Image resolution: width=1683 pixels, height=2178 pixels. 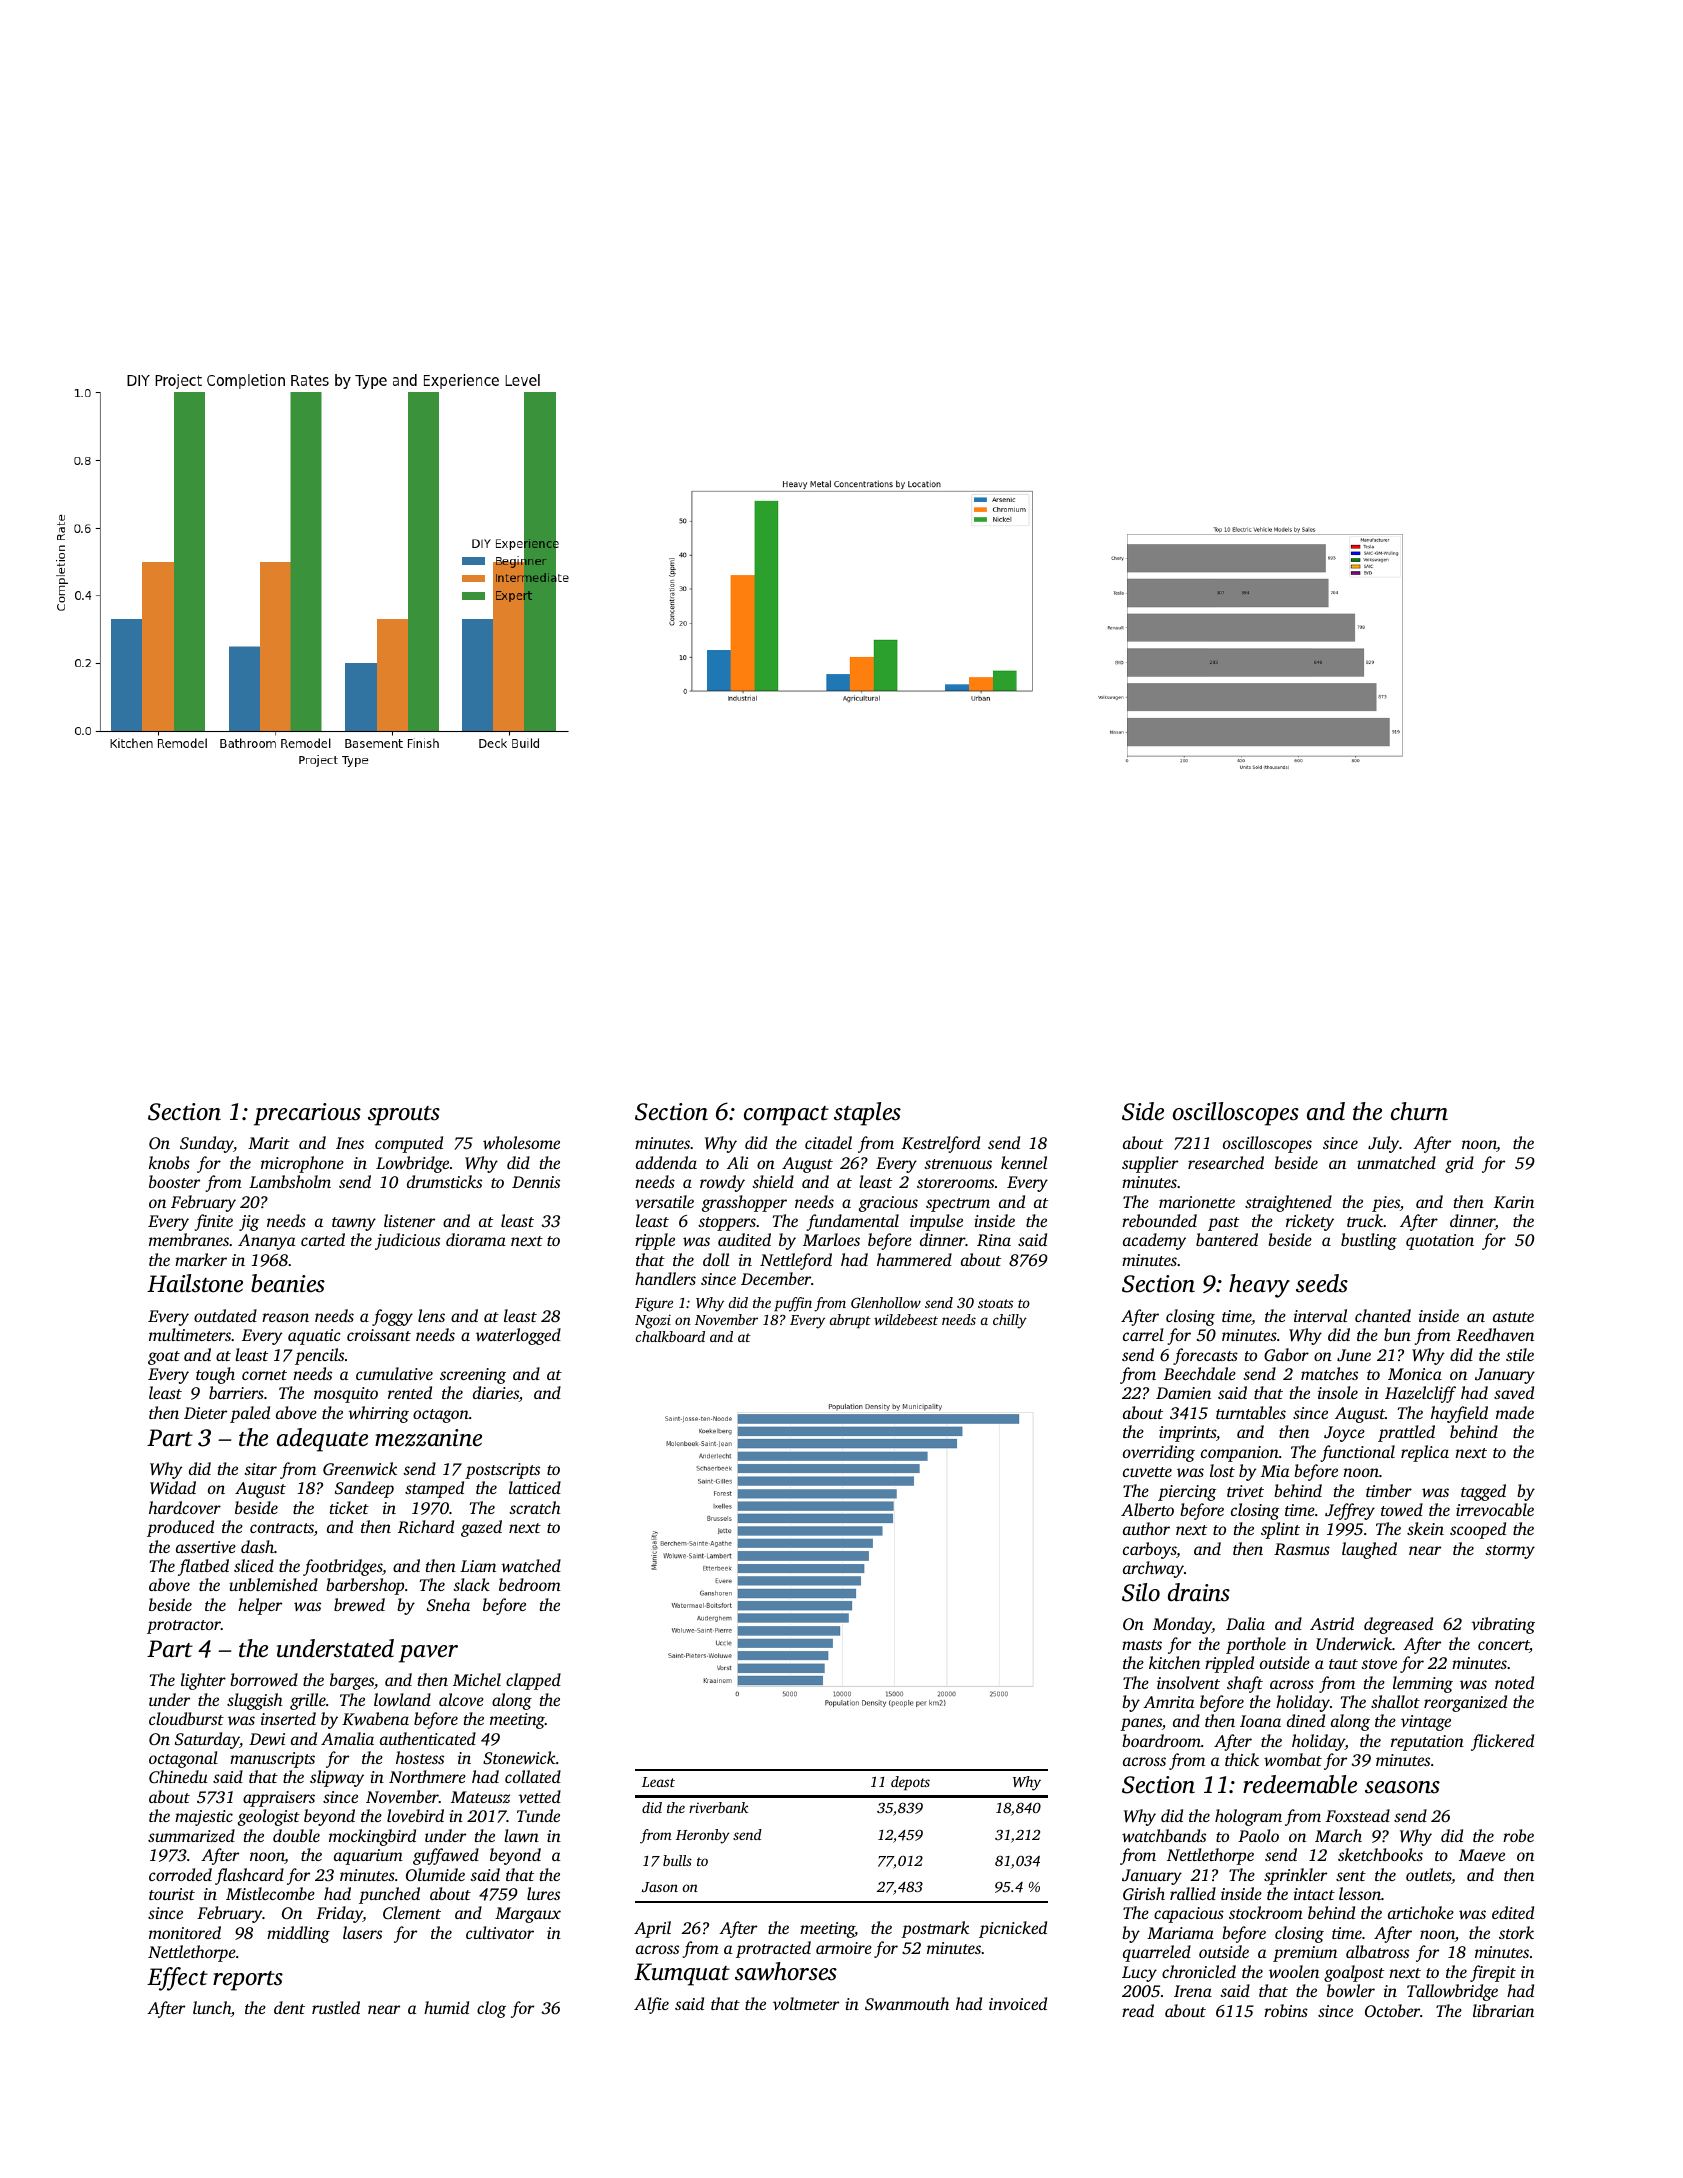 What do you see at coordinates (1483, 1492) in the screenshot?
I see `tagged` at bounding box center [1483, 1492].
